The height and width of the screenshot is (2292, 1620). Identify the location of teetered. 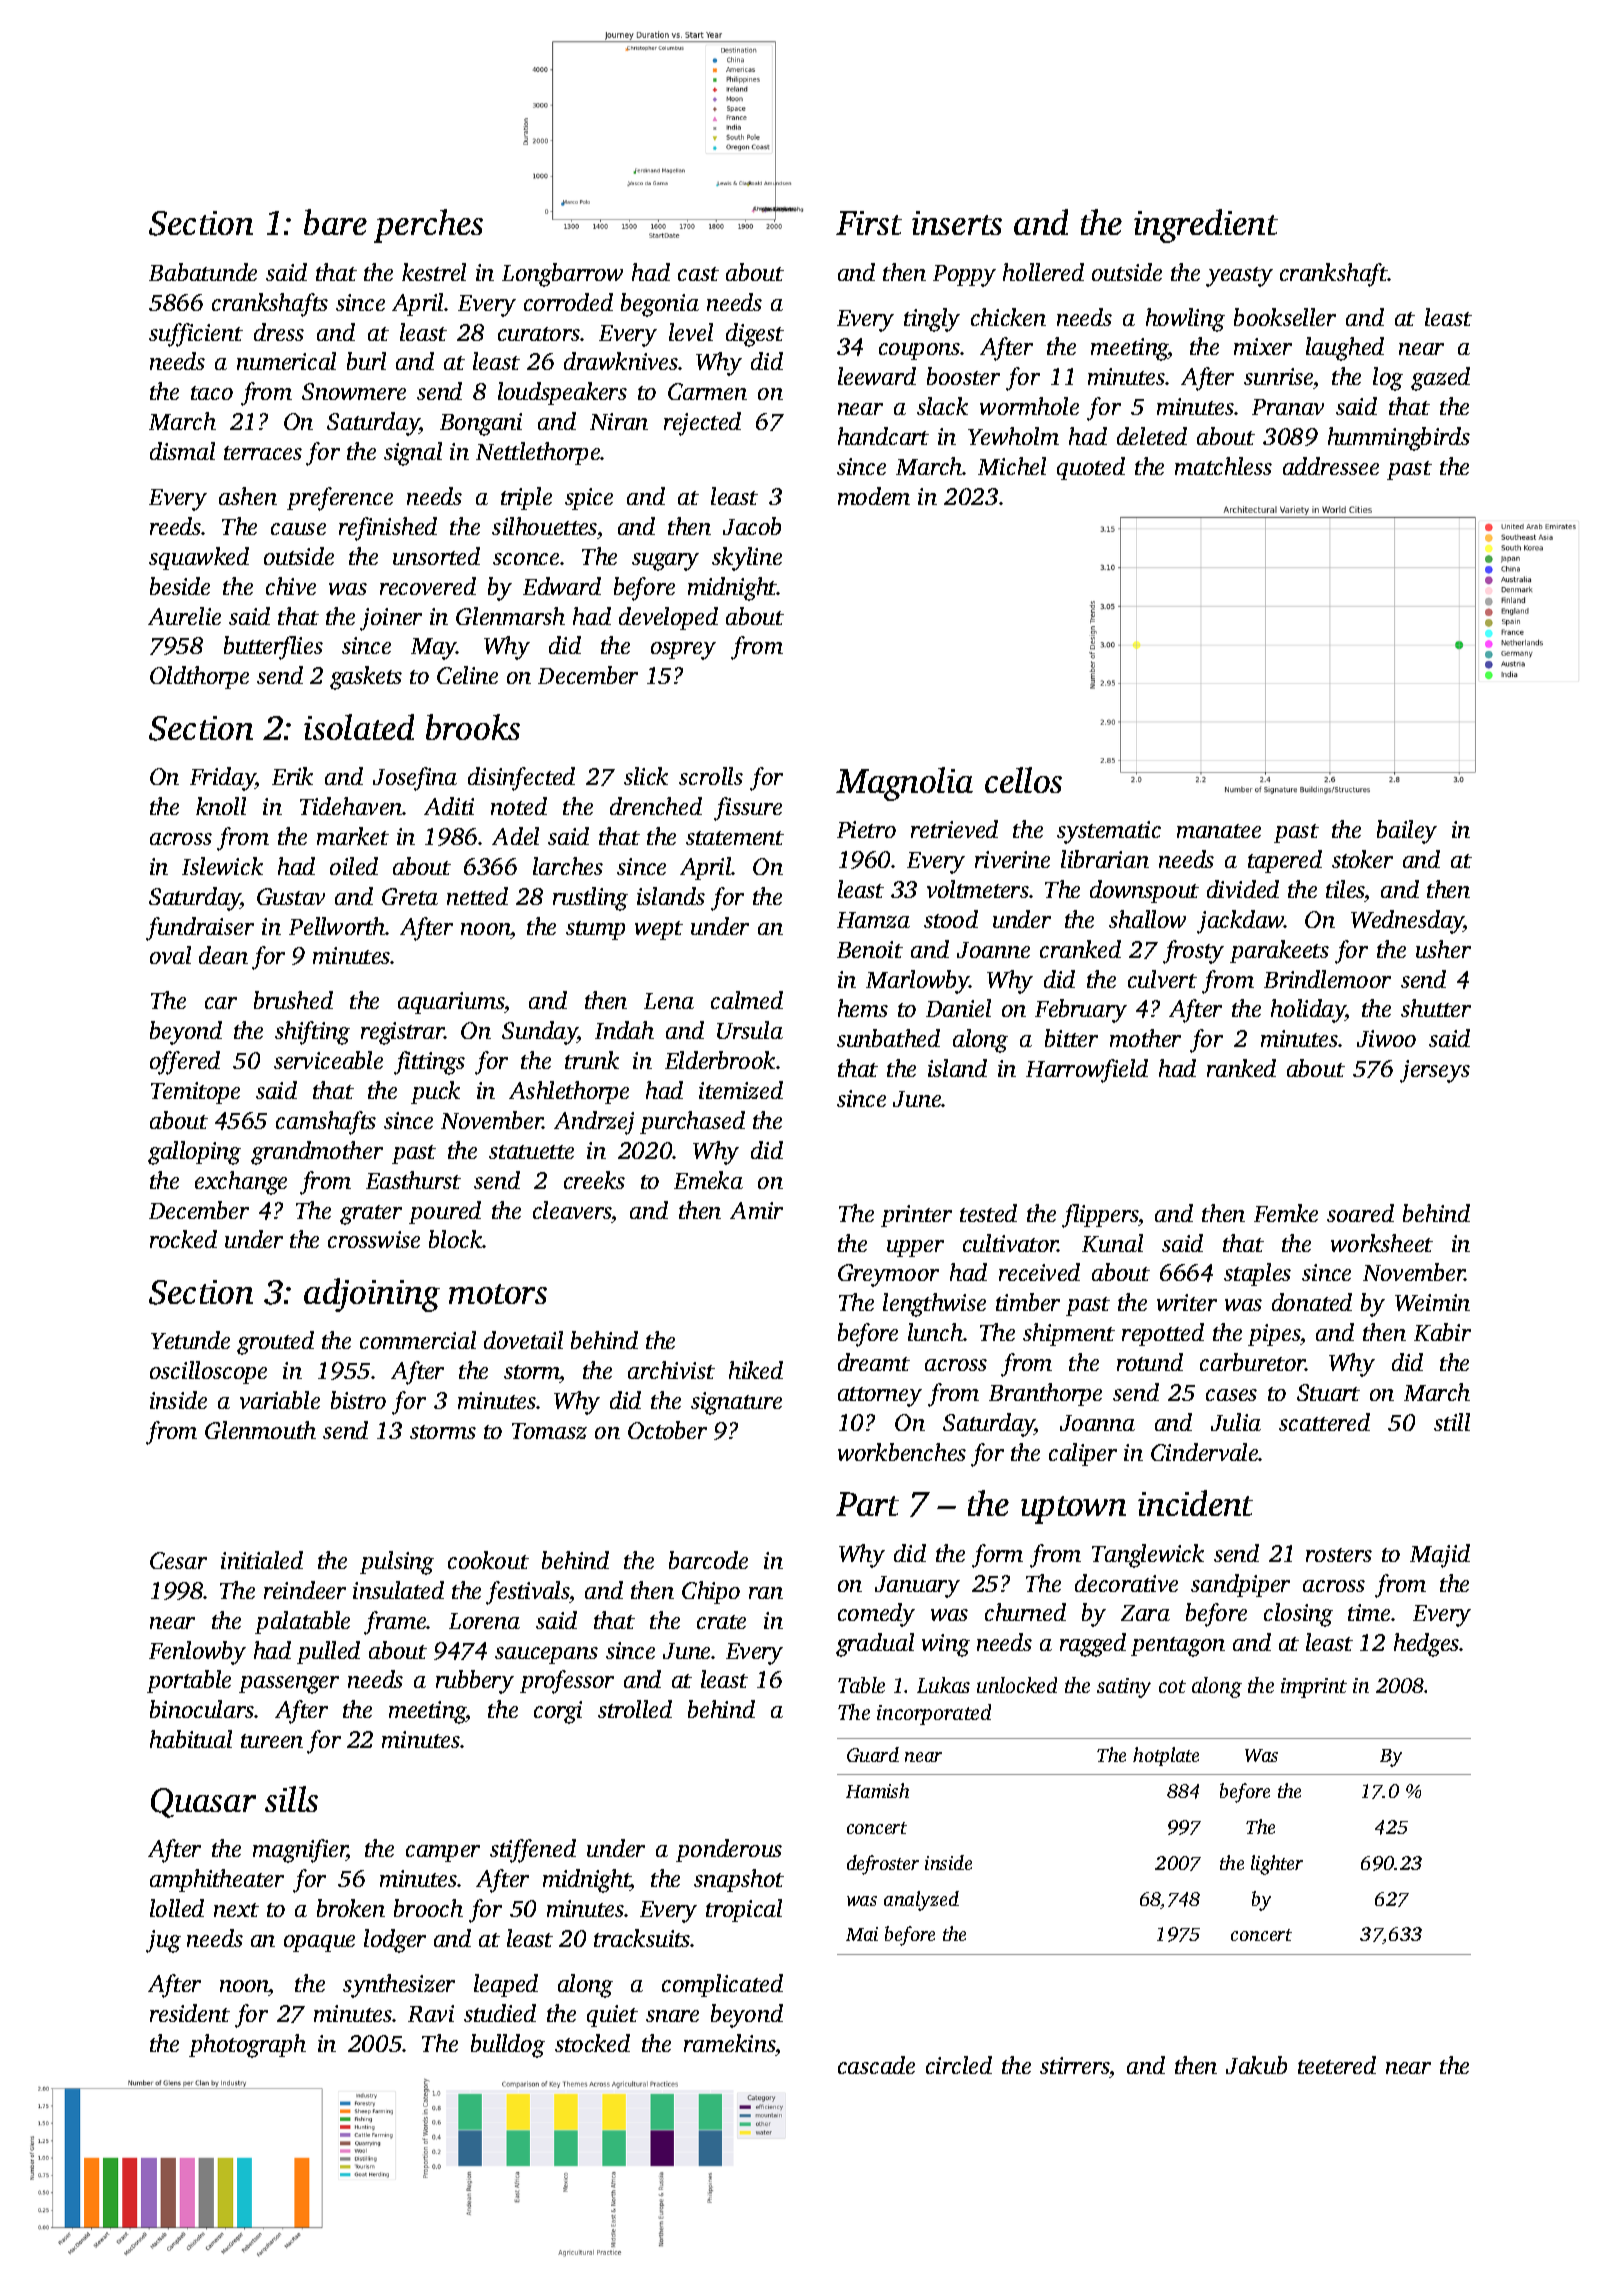
(1337, 2065).
